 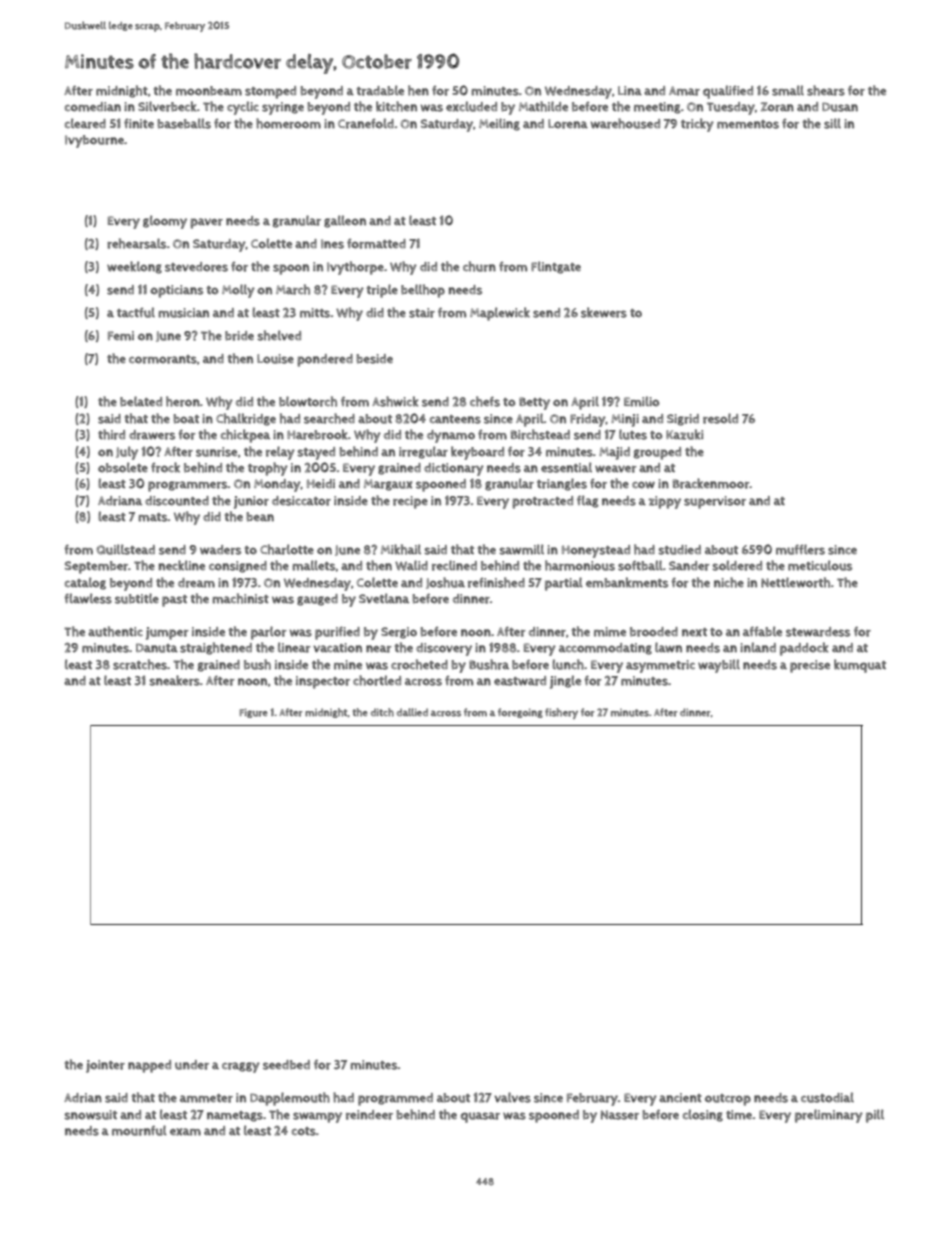 I want to click on custodial, so click(x=827, y=1097).
